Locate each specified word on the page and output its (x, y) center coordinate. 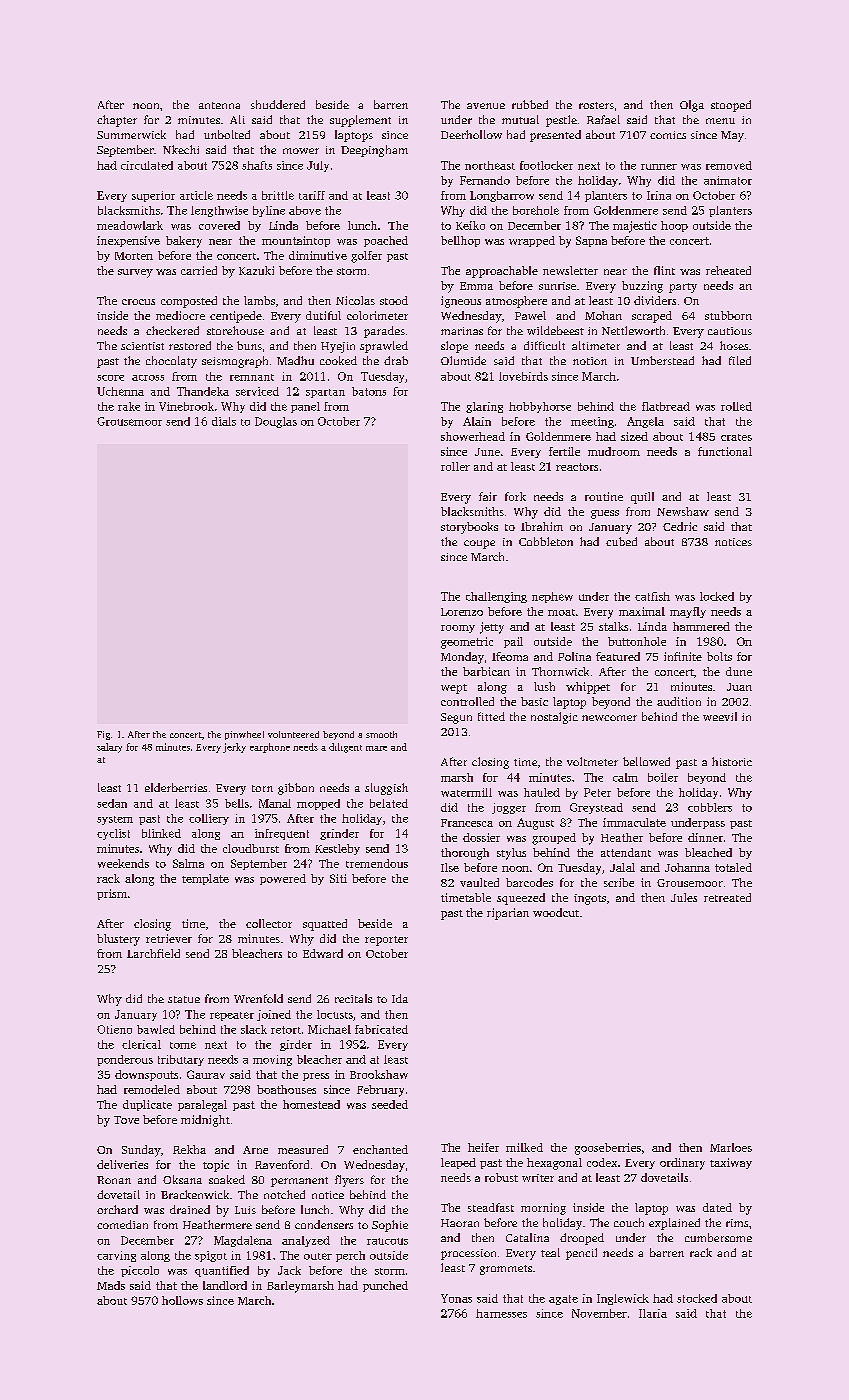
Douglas (276, 422)
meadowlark (130, 225)
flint (664, 270)
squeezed (521, 899)
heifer (483, 1147)
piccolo (140, 1271)
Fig (103, 735)
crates (736, 437)
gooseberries (608, 1149)
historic (732, 761)
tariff (312, 195)
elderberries (176, 787)
